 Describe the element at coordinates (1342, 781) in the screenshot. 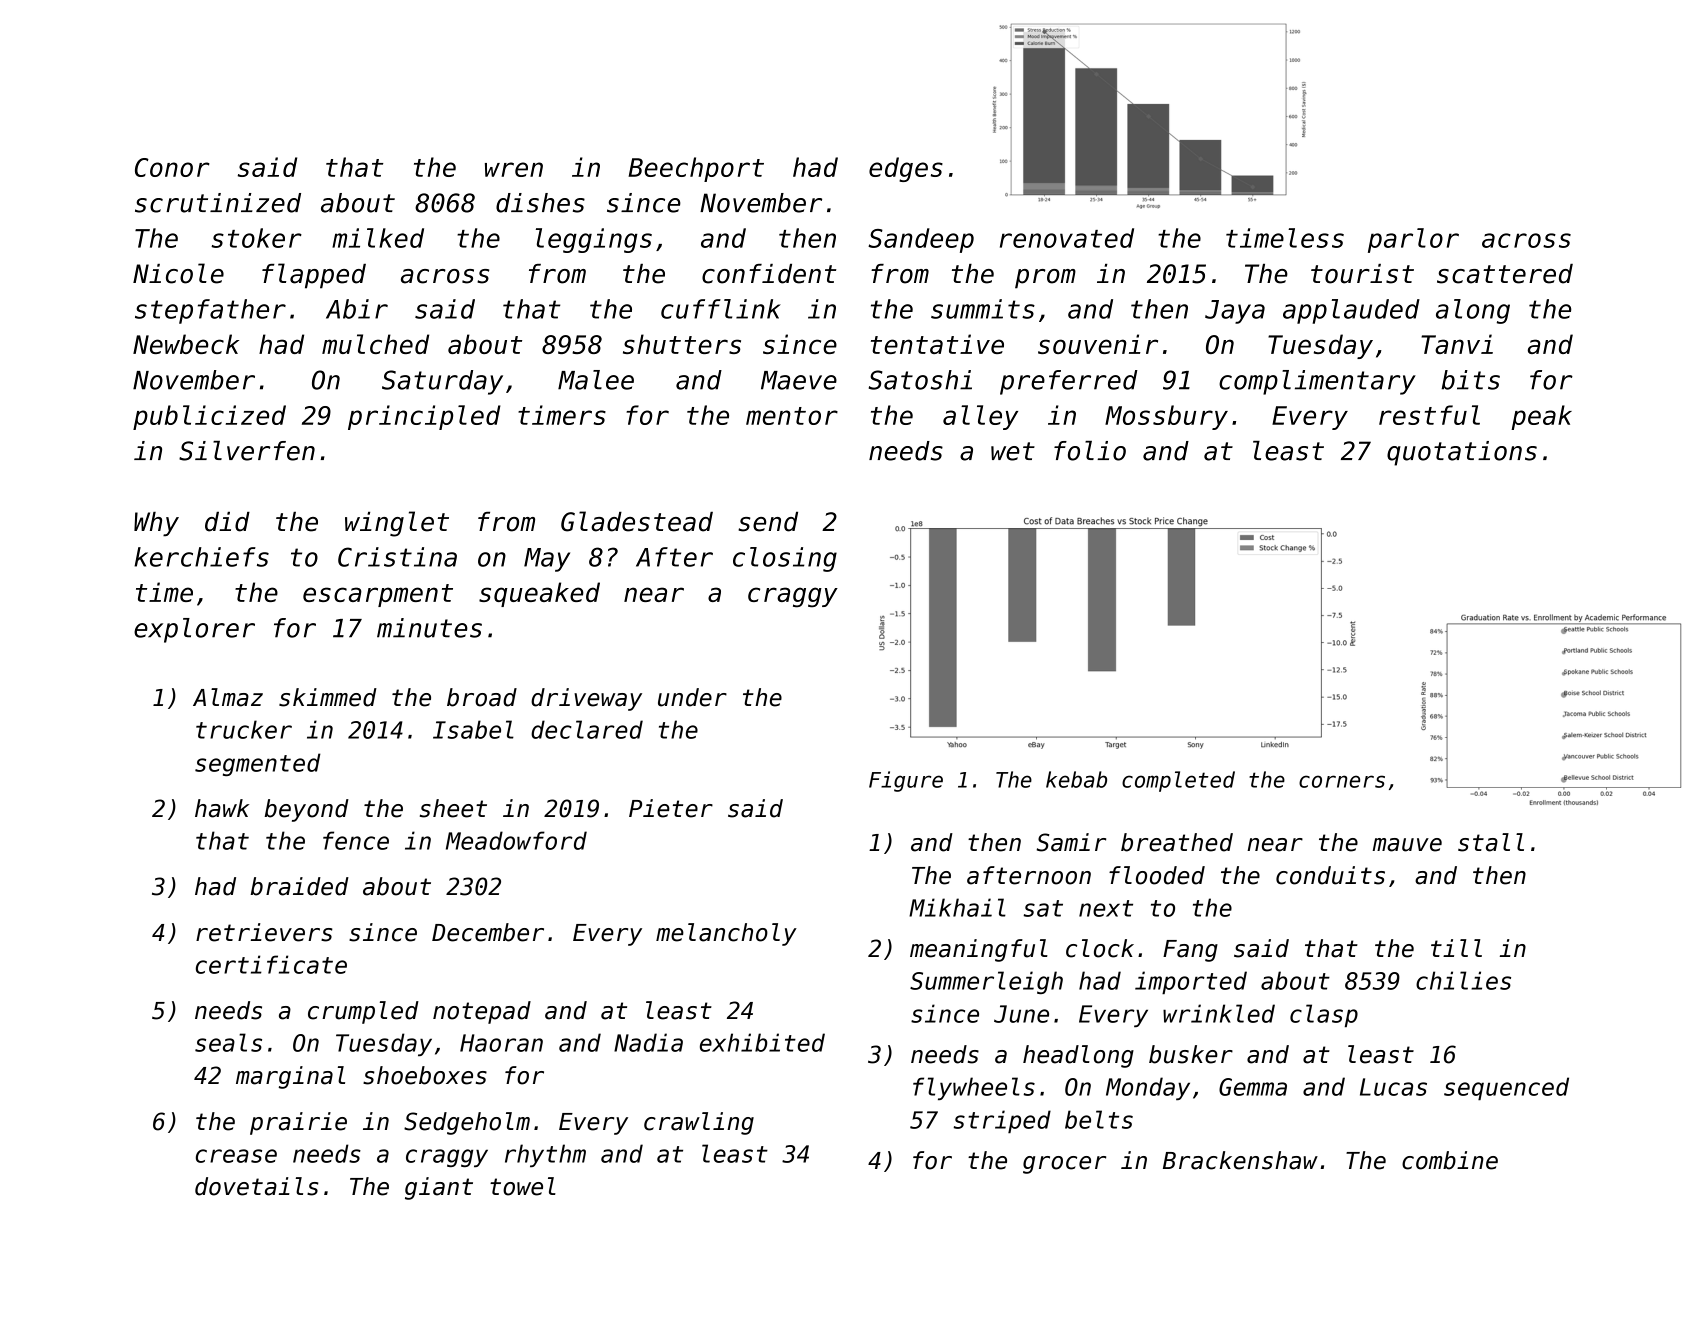

I see `corners` at that location.
